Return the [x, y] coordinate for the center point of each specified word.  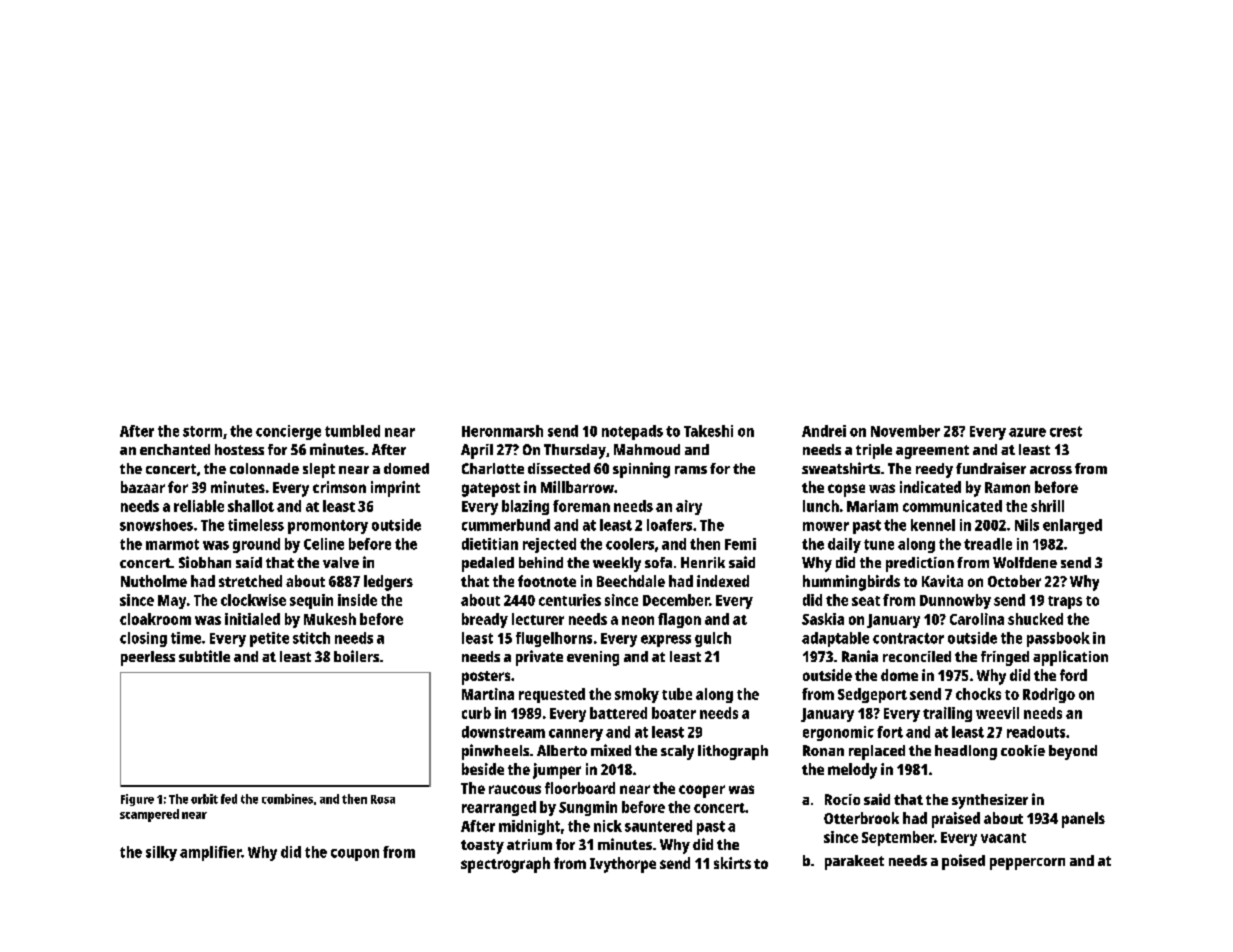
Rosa [383, 799]
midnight [529, 827]
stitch [311, 638]
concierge [288, 432]
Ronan [823, 750]
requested [552, 695]
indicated [930, 487]
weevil [997, 713]
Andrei [824, 431]
